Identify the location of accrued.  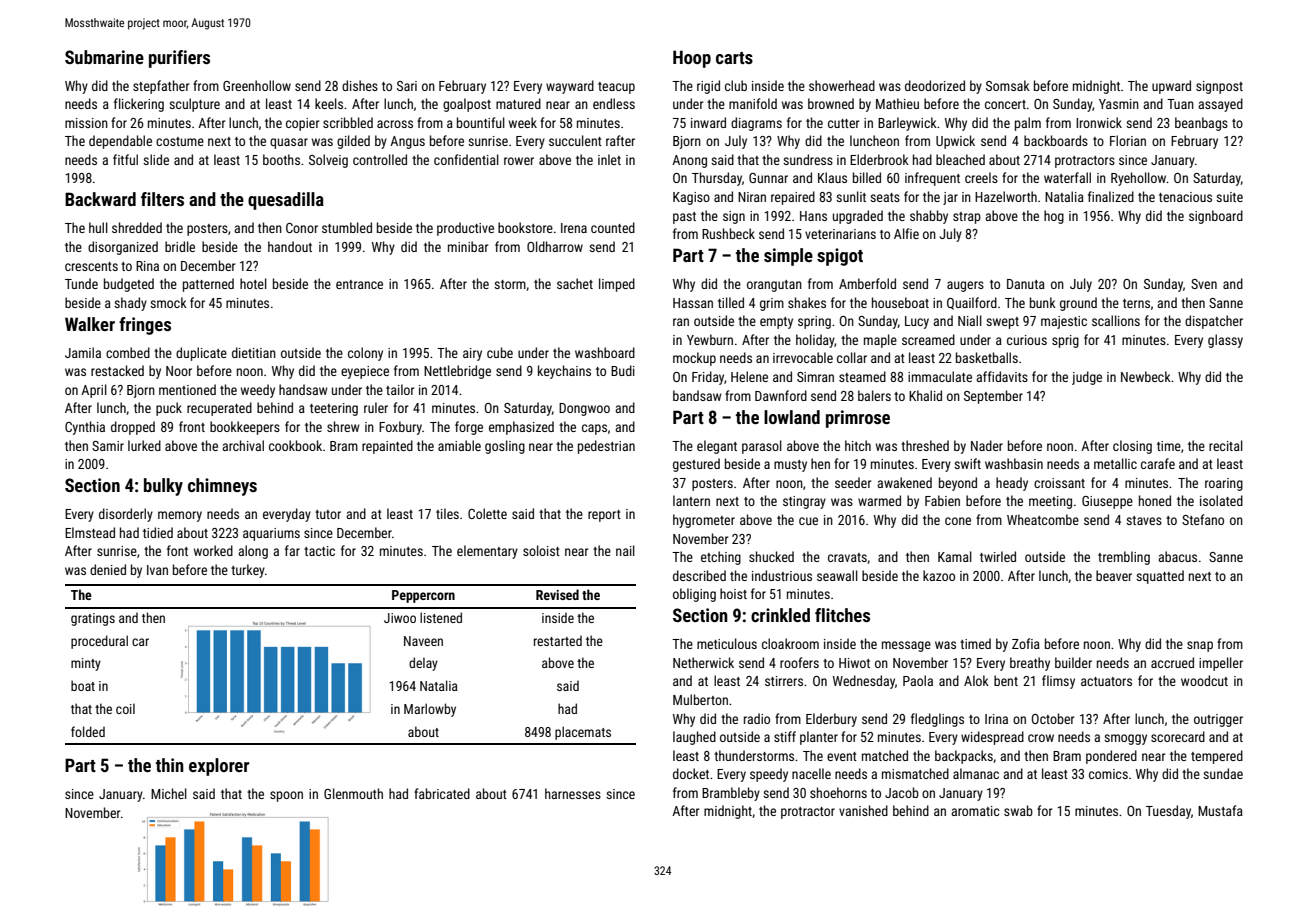
(1172, 662).
